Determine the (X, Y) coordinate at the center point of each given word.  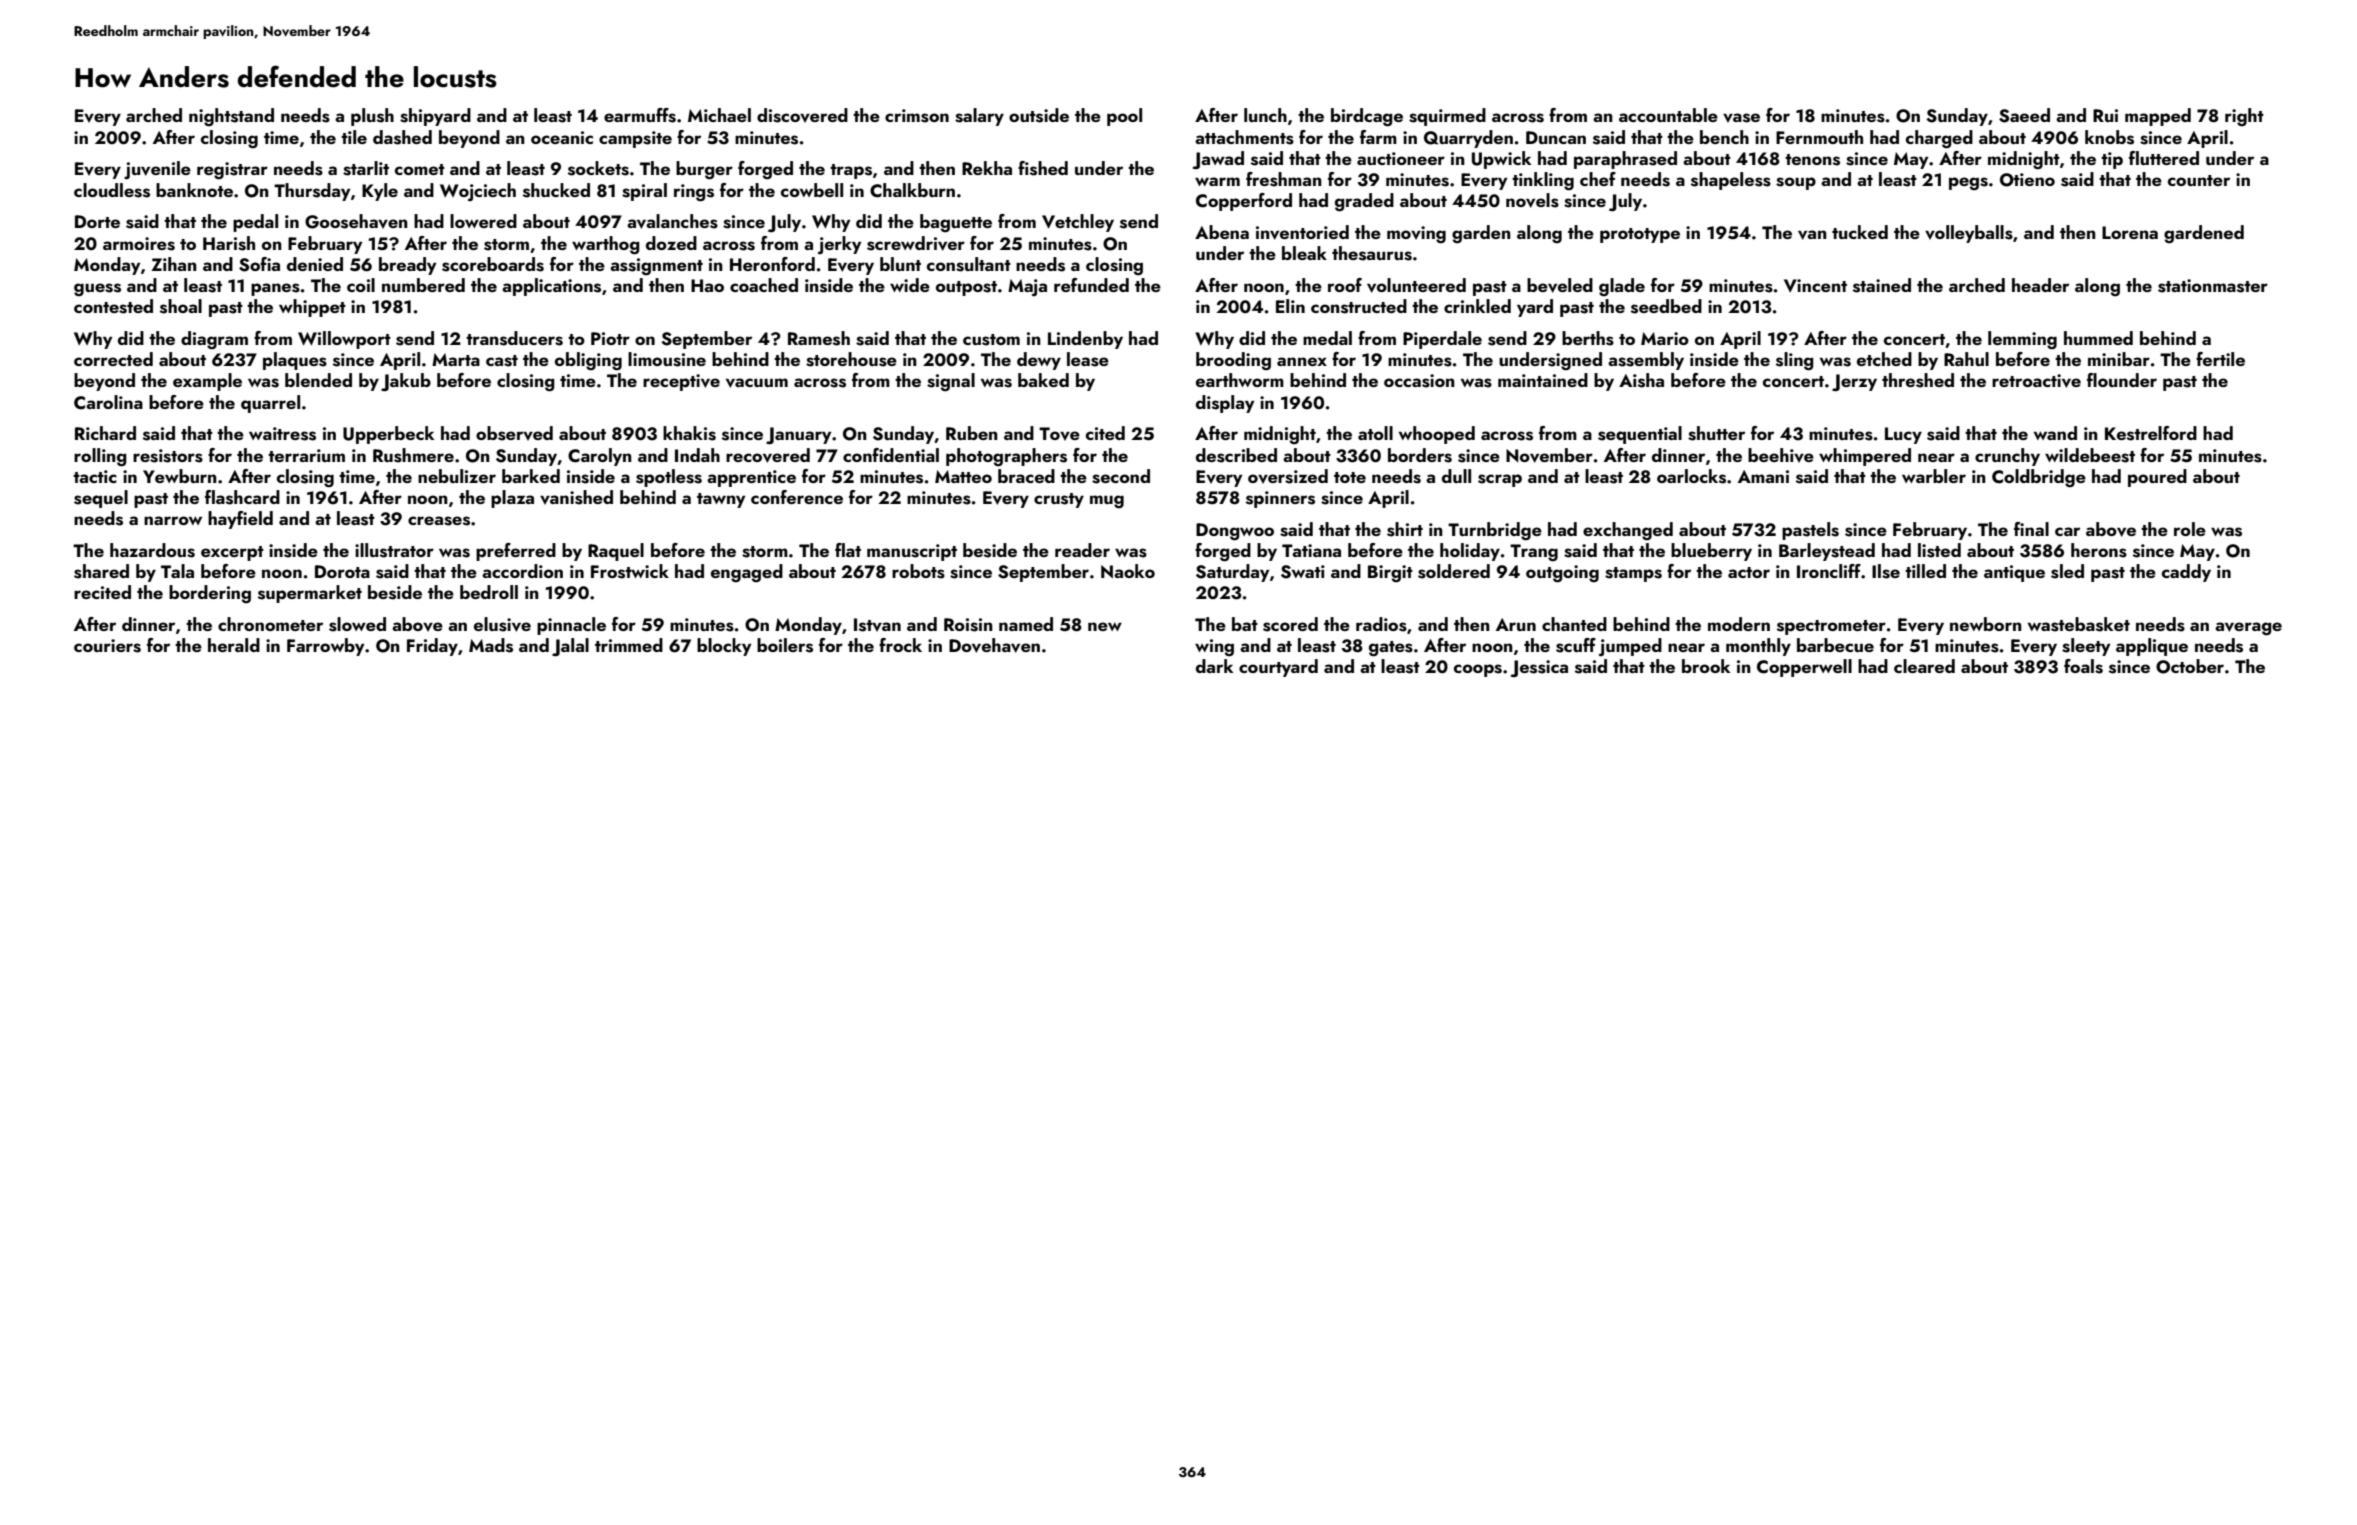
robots (918, 571)
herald (234, 645)
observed (514, 433)
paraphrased (1625, 160)
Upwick (1501, 160)
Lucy (1903, 435)
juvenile (157, 170)
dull (1456, 476)
